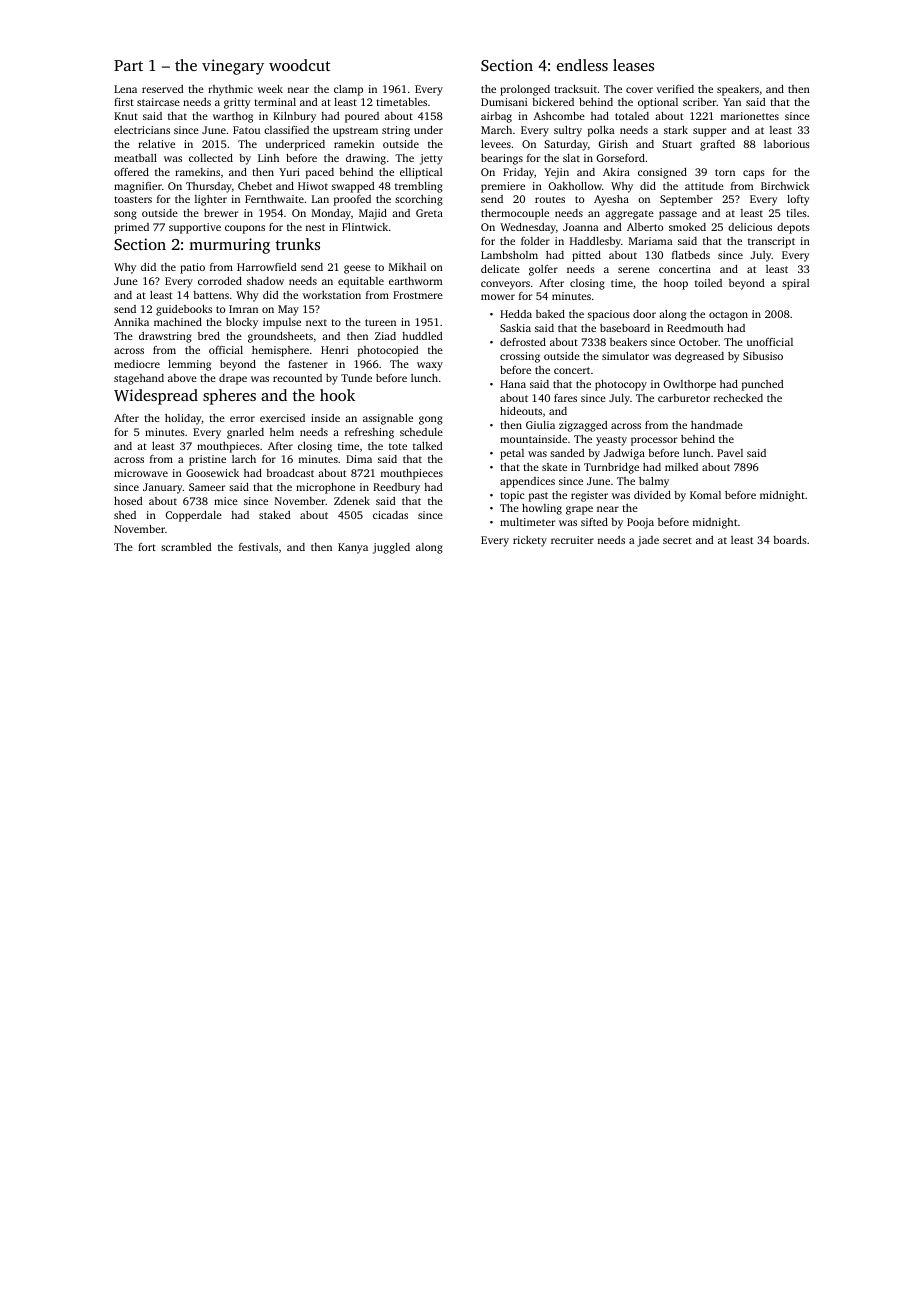  Describe the element at coordinates (700, 102) in the document. I see `scriber` at that location.
